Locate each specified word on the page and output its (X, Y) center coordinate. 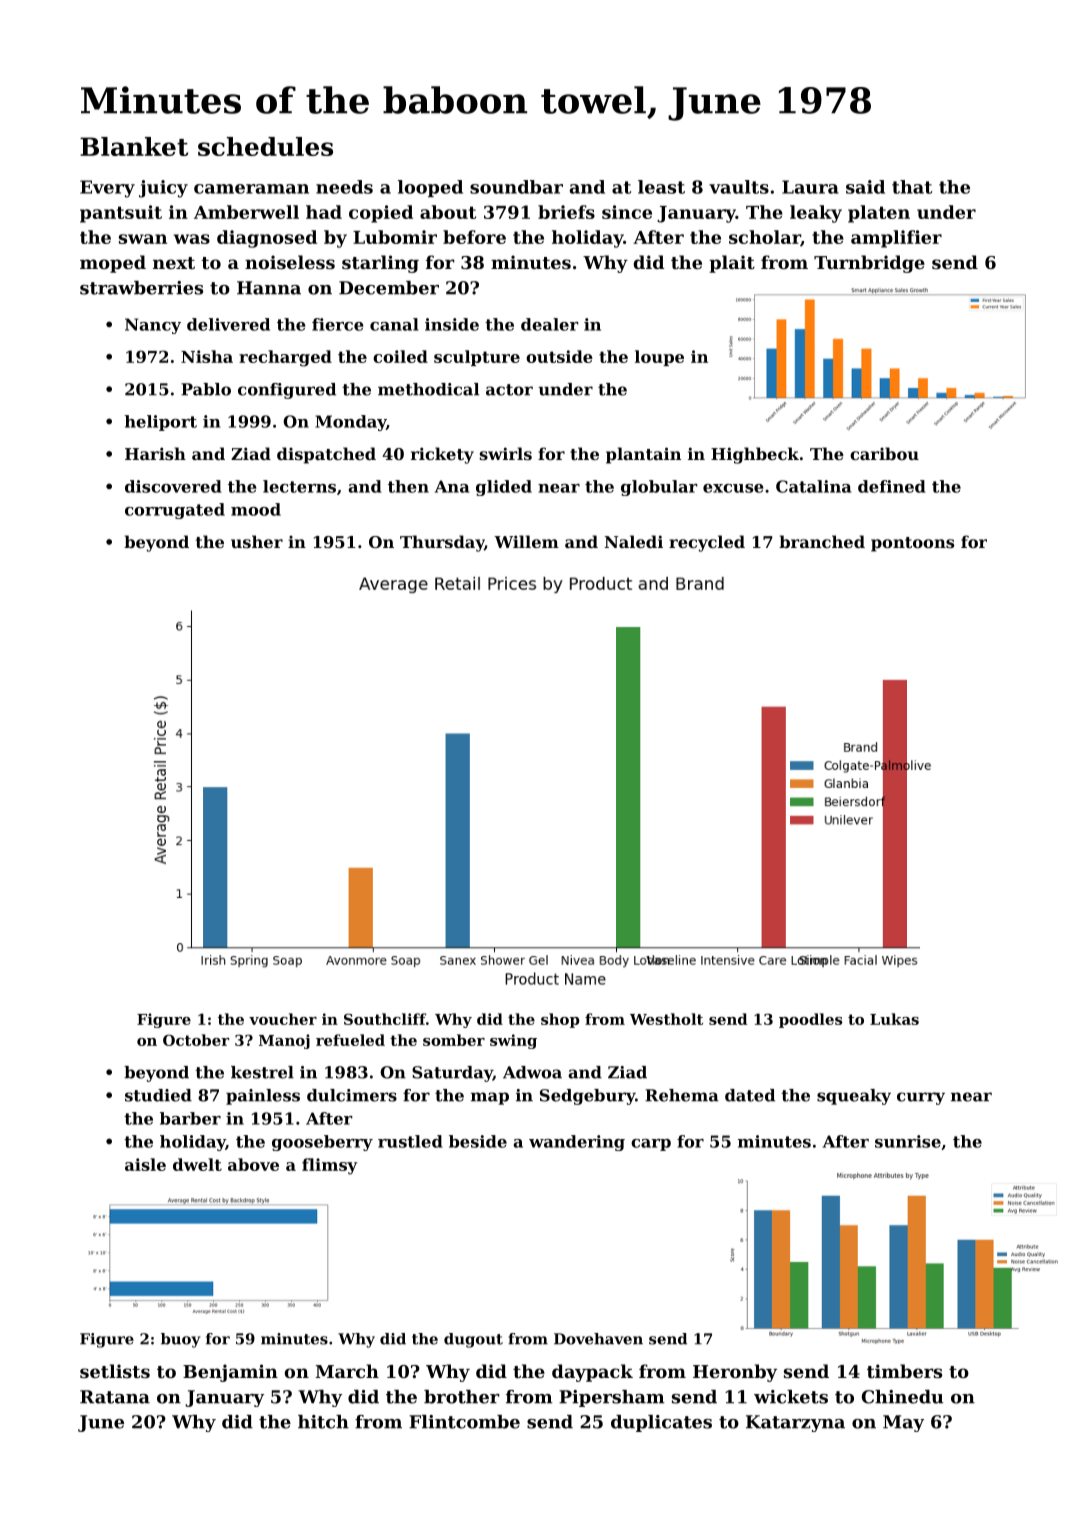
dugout (473, 1340)
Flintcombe (464, 1422)
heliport (161, 423)
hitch (323, 1422)
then (408, 486)
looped (430, 188)
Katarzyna (795, 1423)
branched (822, 541)
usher (257, 541)
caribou (884, 453)
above (253, 1164)
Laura (810, 187)
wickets (791, 1397)
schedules (265, 146)
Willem (526, 541)
